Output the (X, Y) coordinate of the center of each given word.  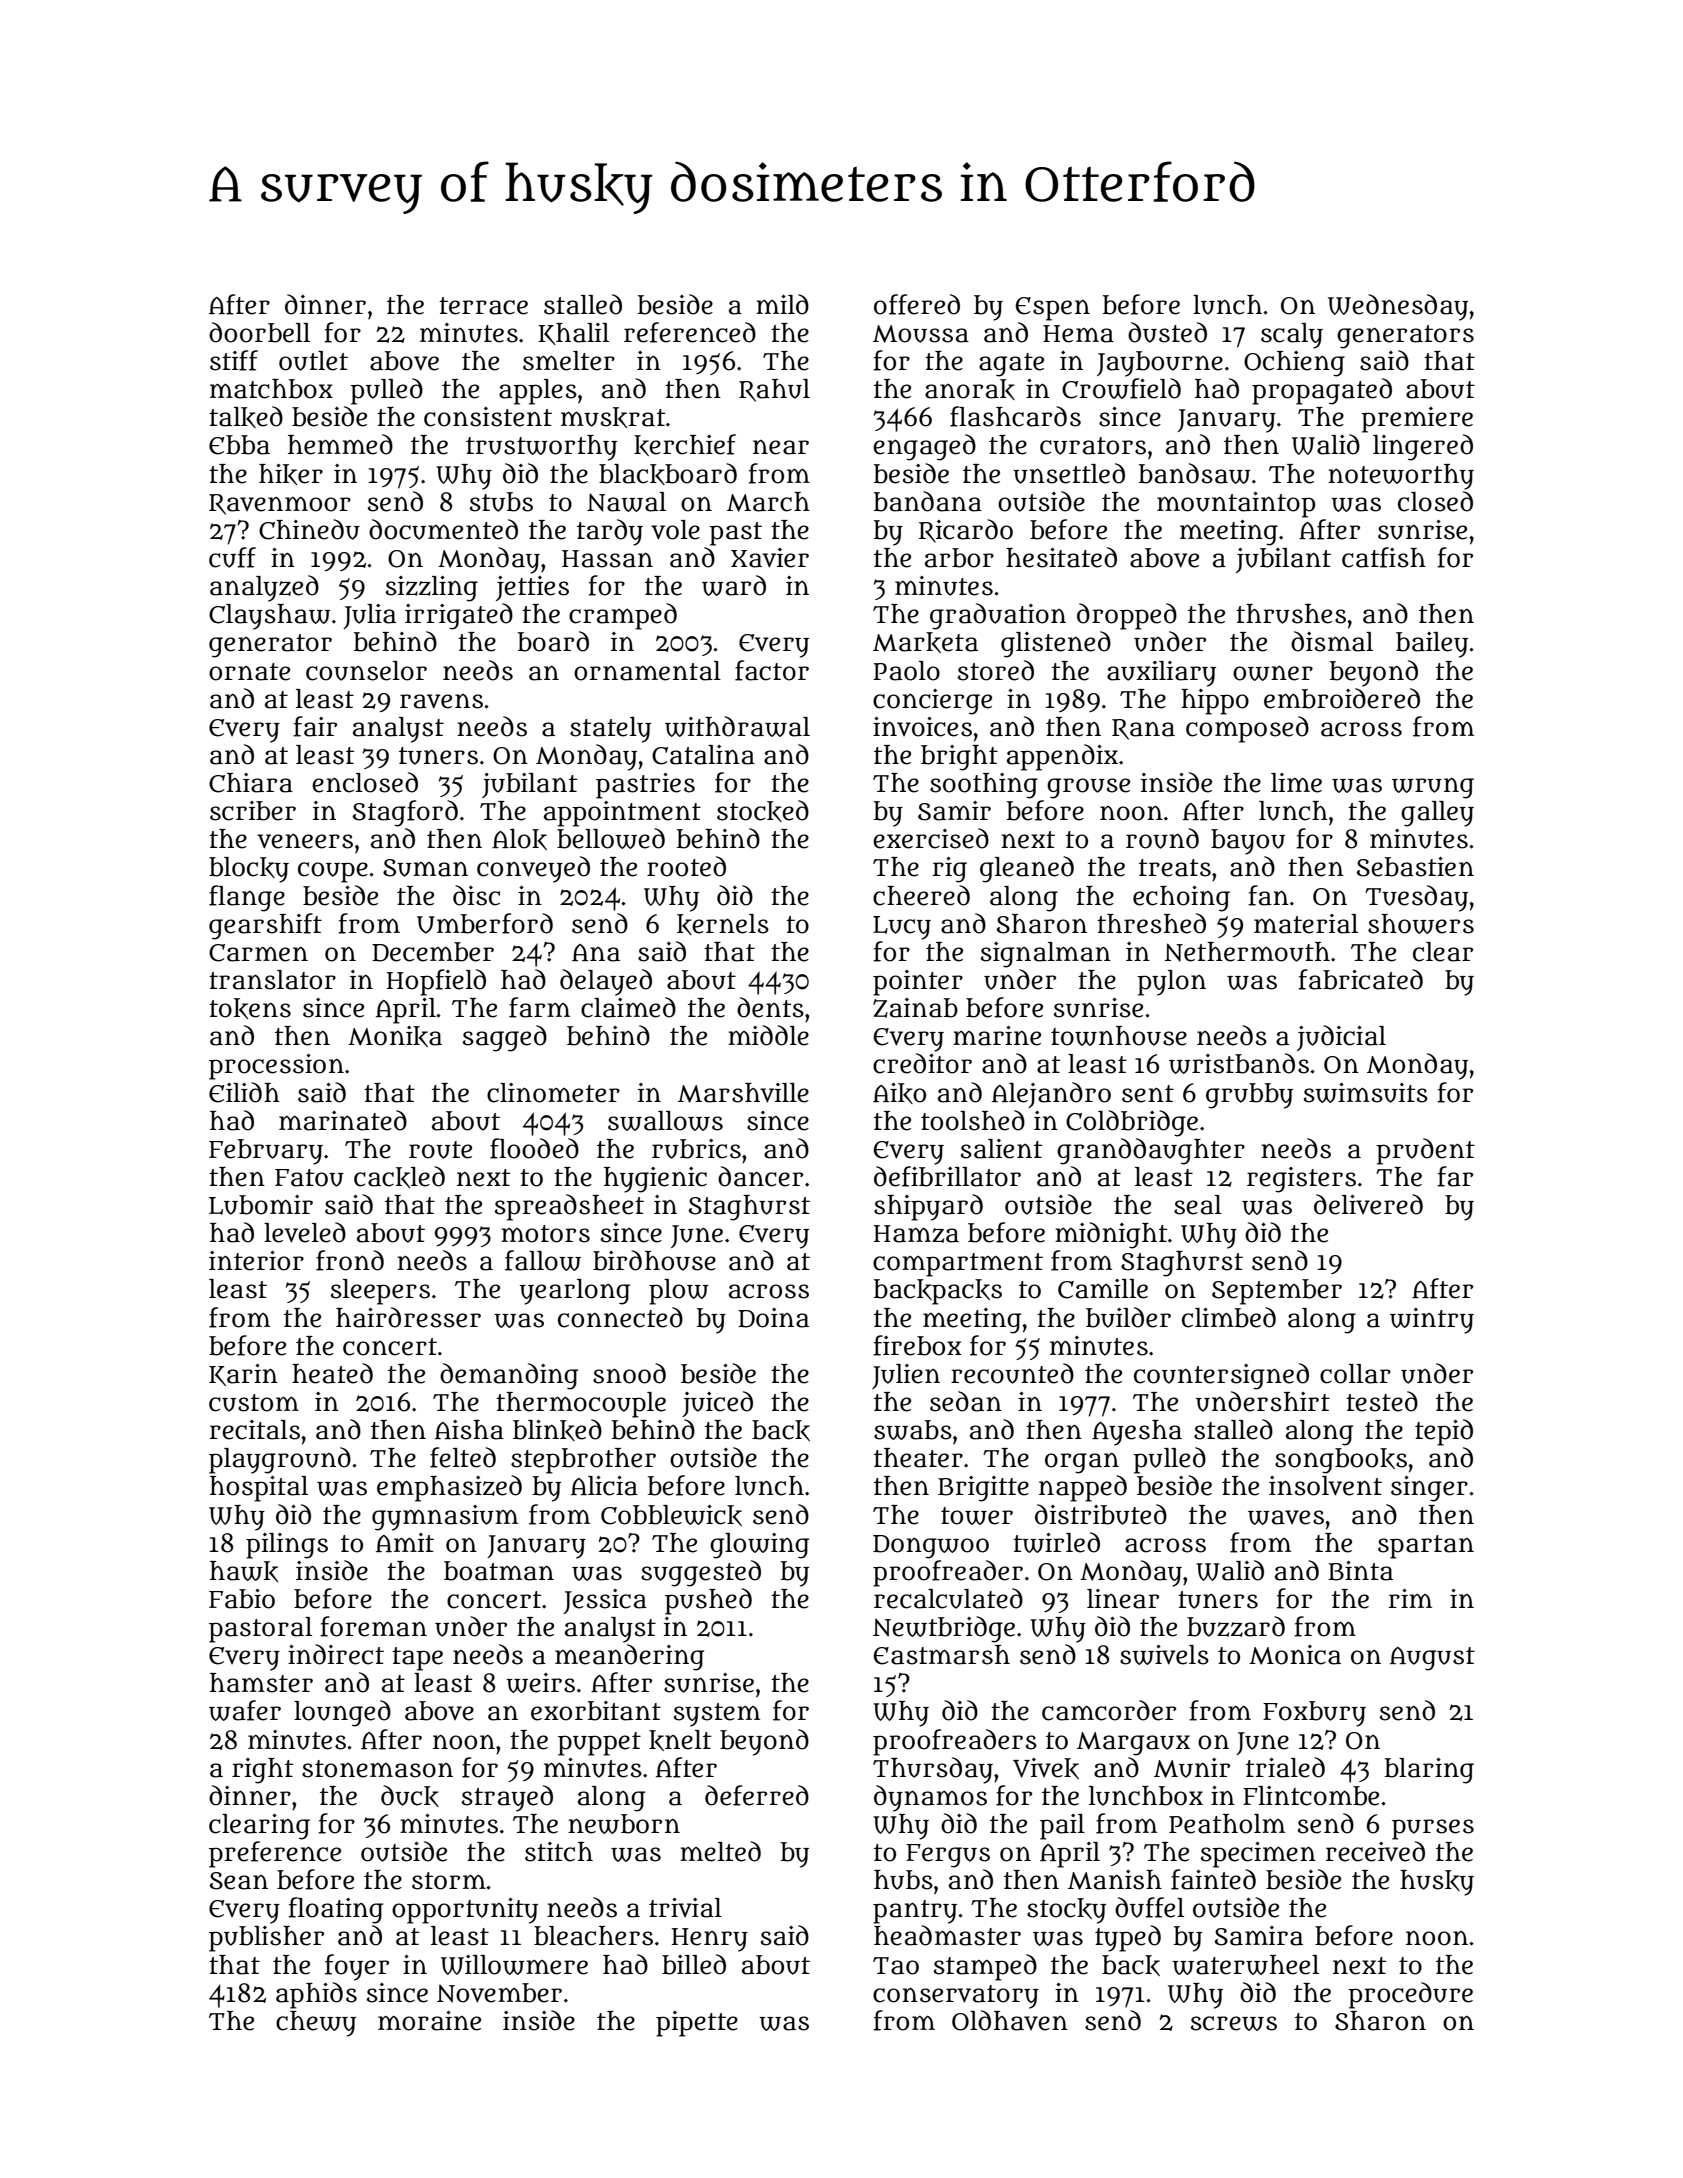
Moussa (921, 334)
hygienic (655, 1180)
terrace (483, 306)
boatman (499, 1571)
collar (1355, 1374)
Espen (1053, 309)
